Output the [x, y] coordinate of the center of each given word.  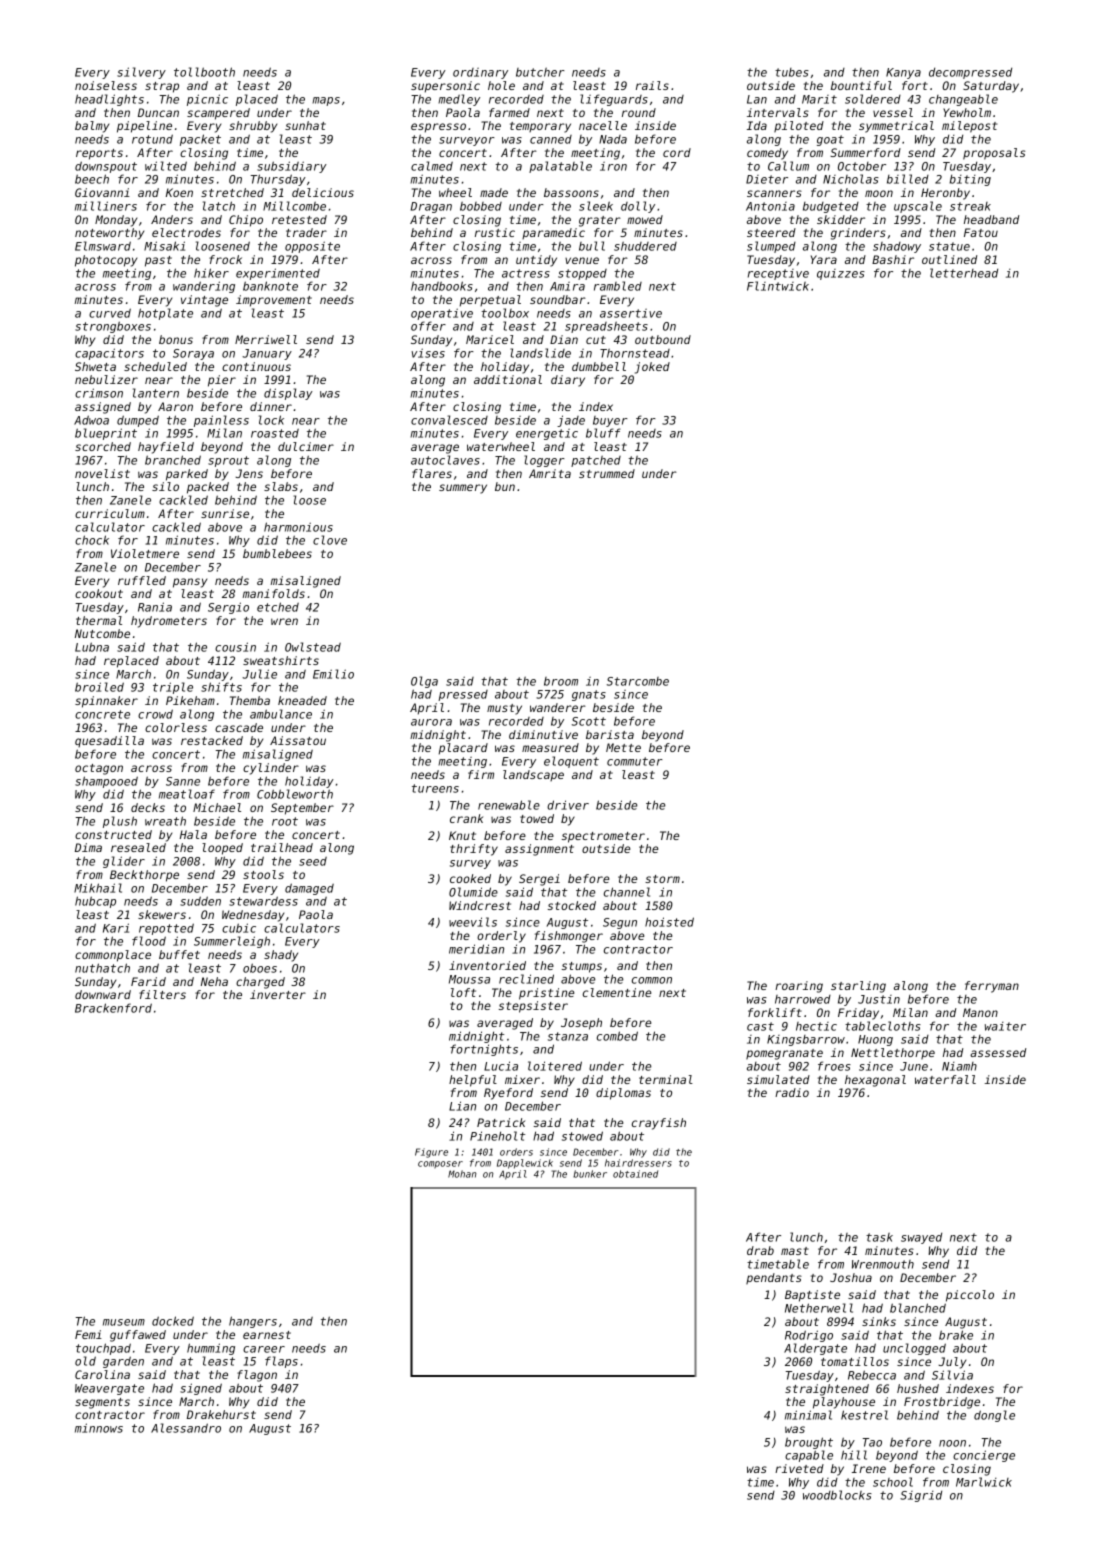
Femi [88, 1334]
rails [652, 85]
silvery [141, 73]
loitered [555, 1066]
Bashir [893, 259]
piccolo [970, 1296]
